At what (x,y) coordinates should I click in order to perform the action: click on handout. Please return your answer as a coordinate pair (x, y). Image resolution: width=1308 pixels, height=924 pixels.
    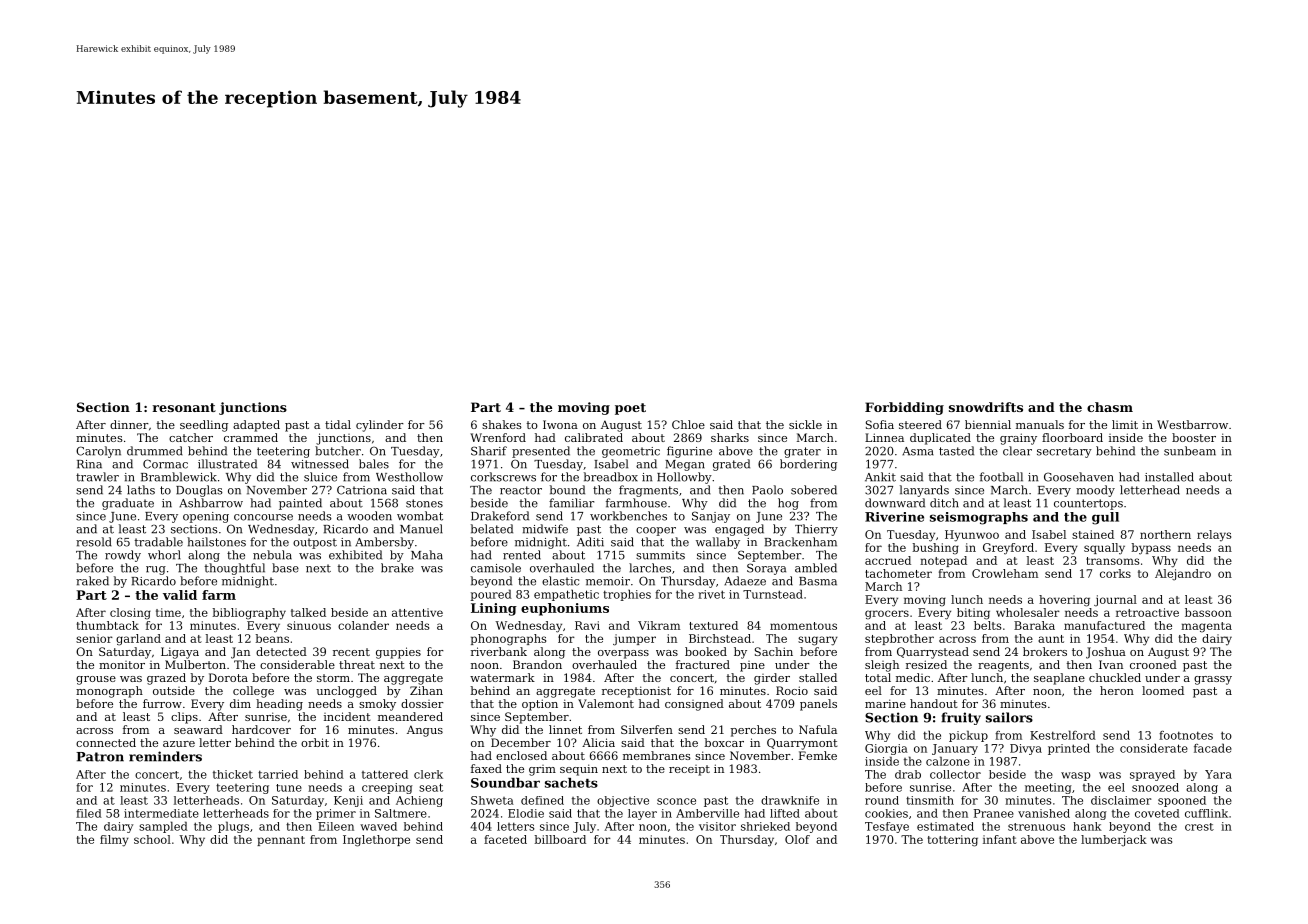
    Looking at the image, I should click on (934, 703).
